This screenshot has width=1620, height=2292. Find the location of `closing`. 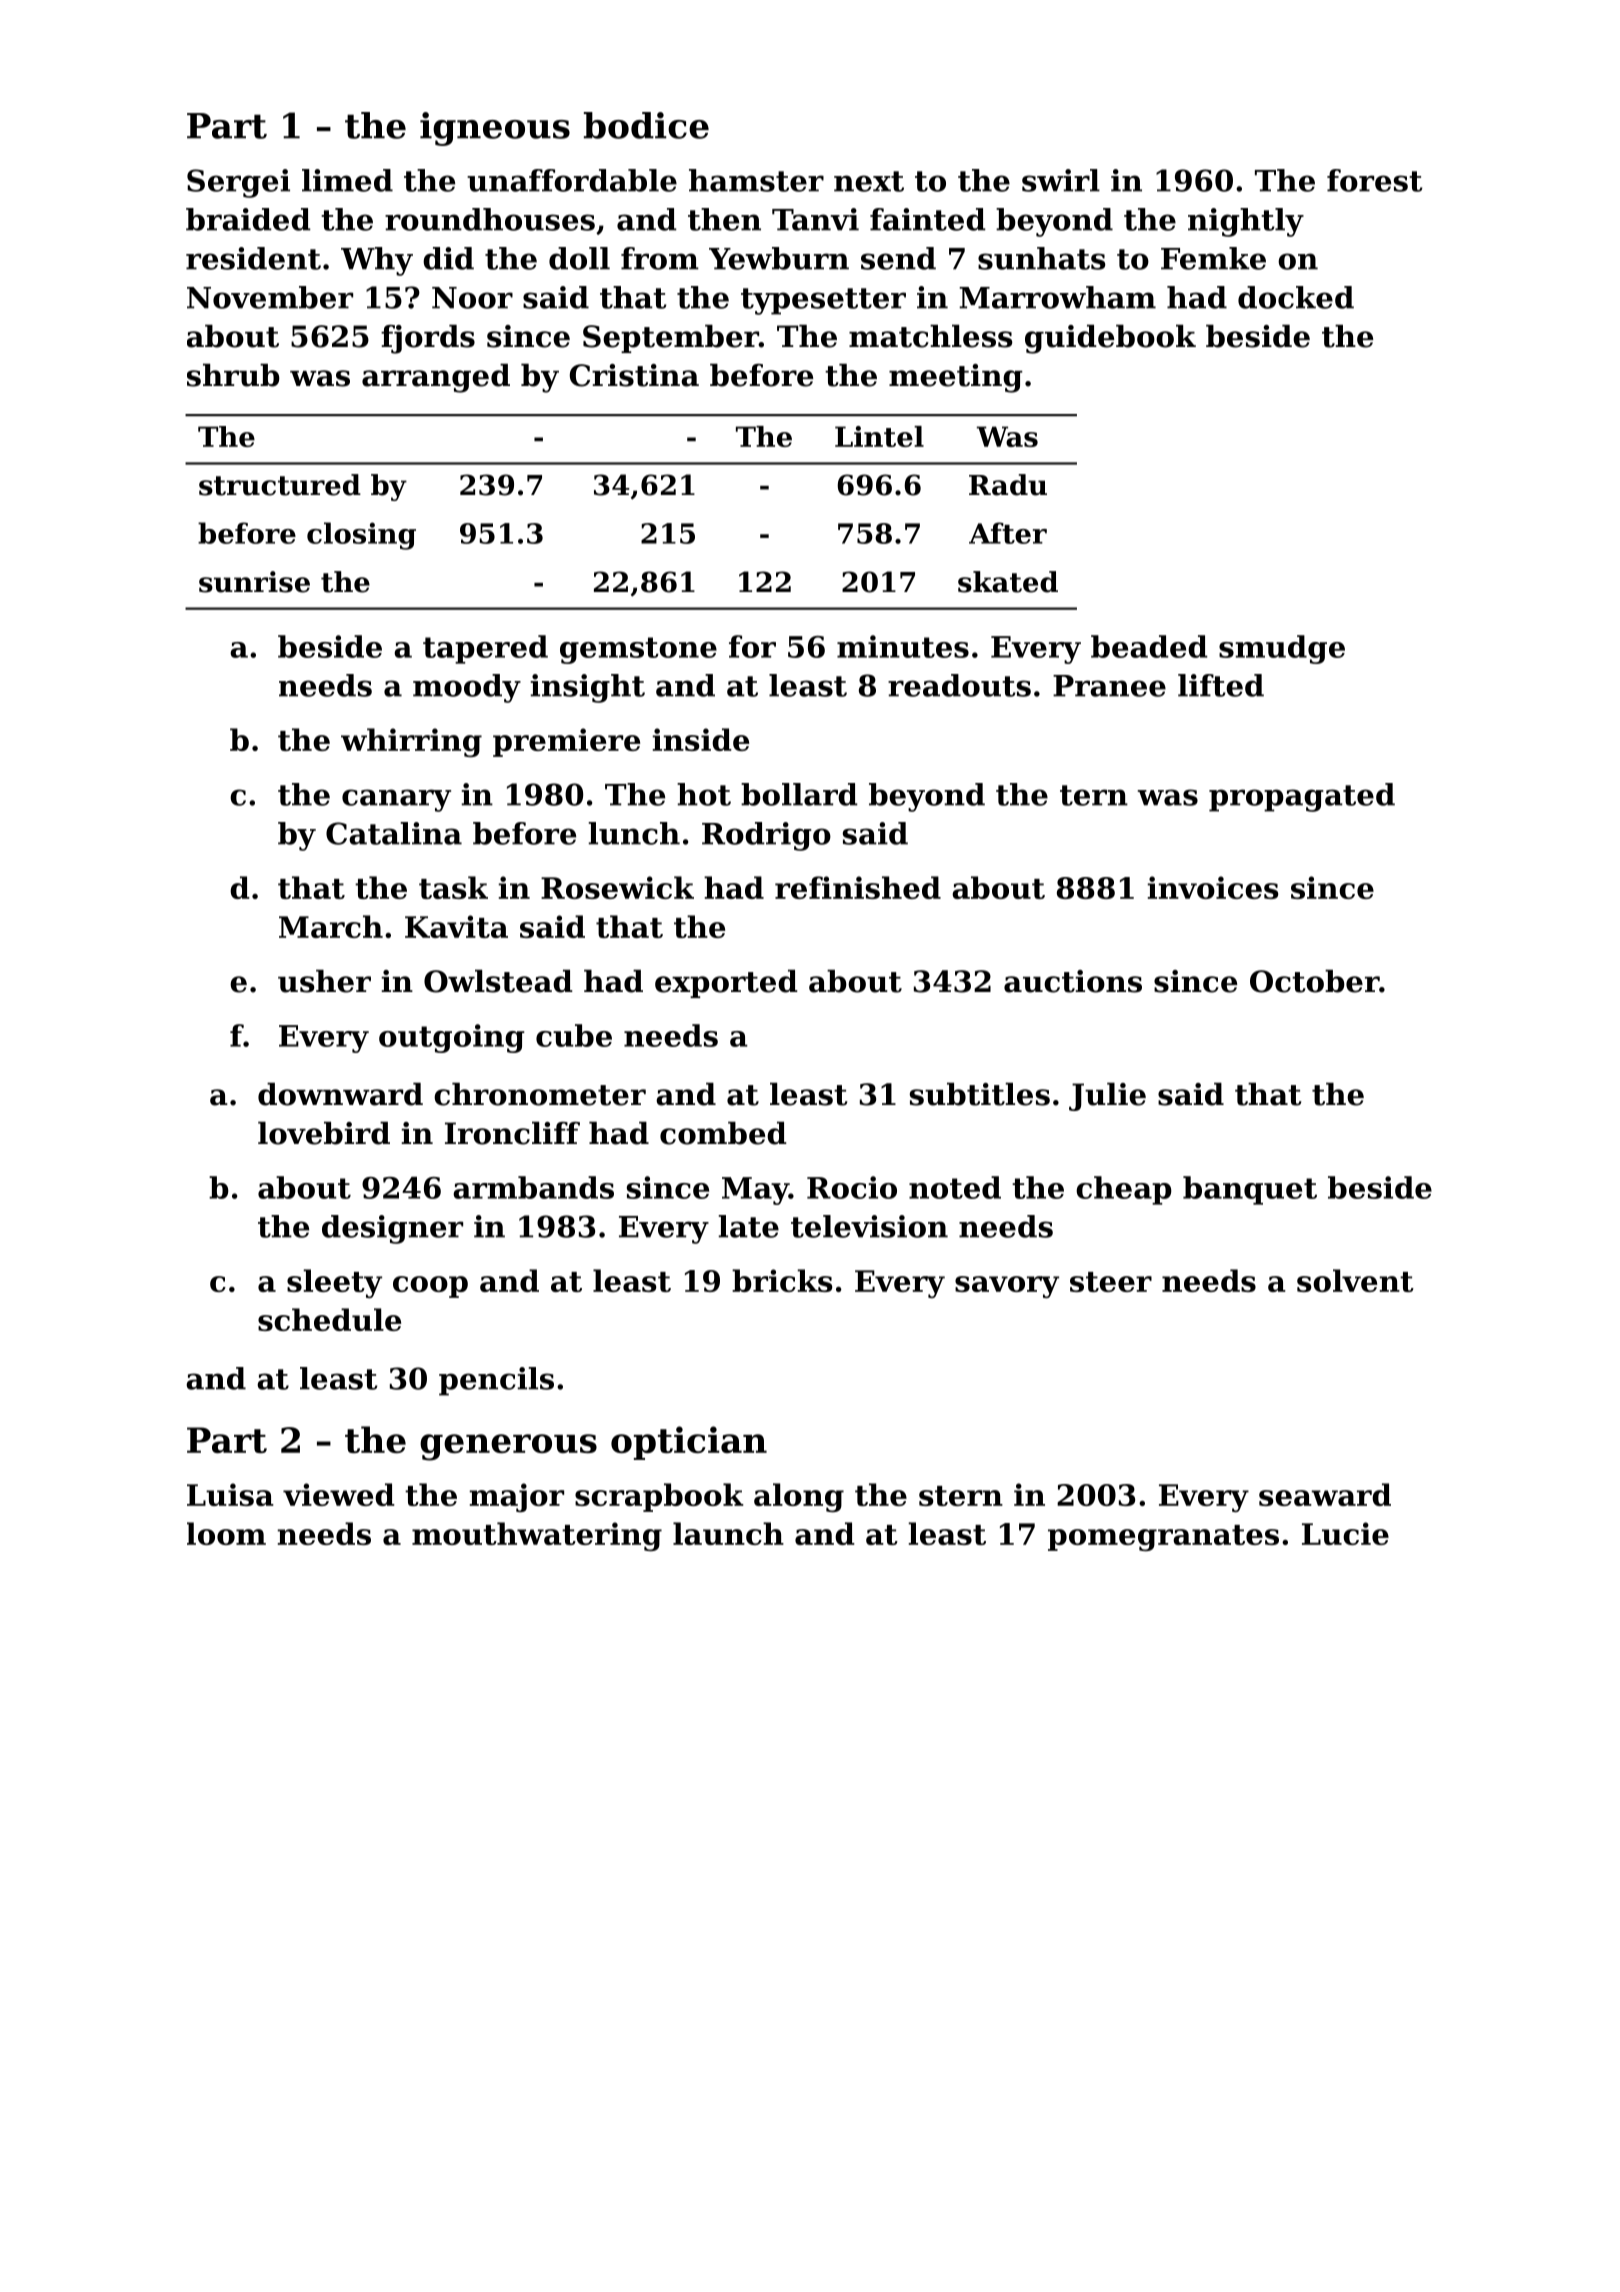

closing is located at coordinates (361, 536).
